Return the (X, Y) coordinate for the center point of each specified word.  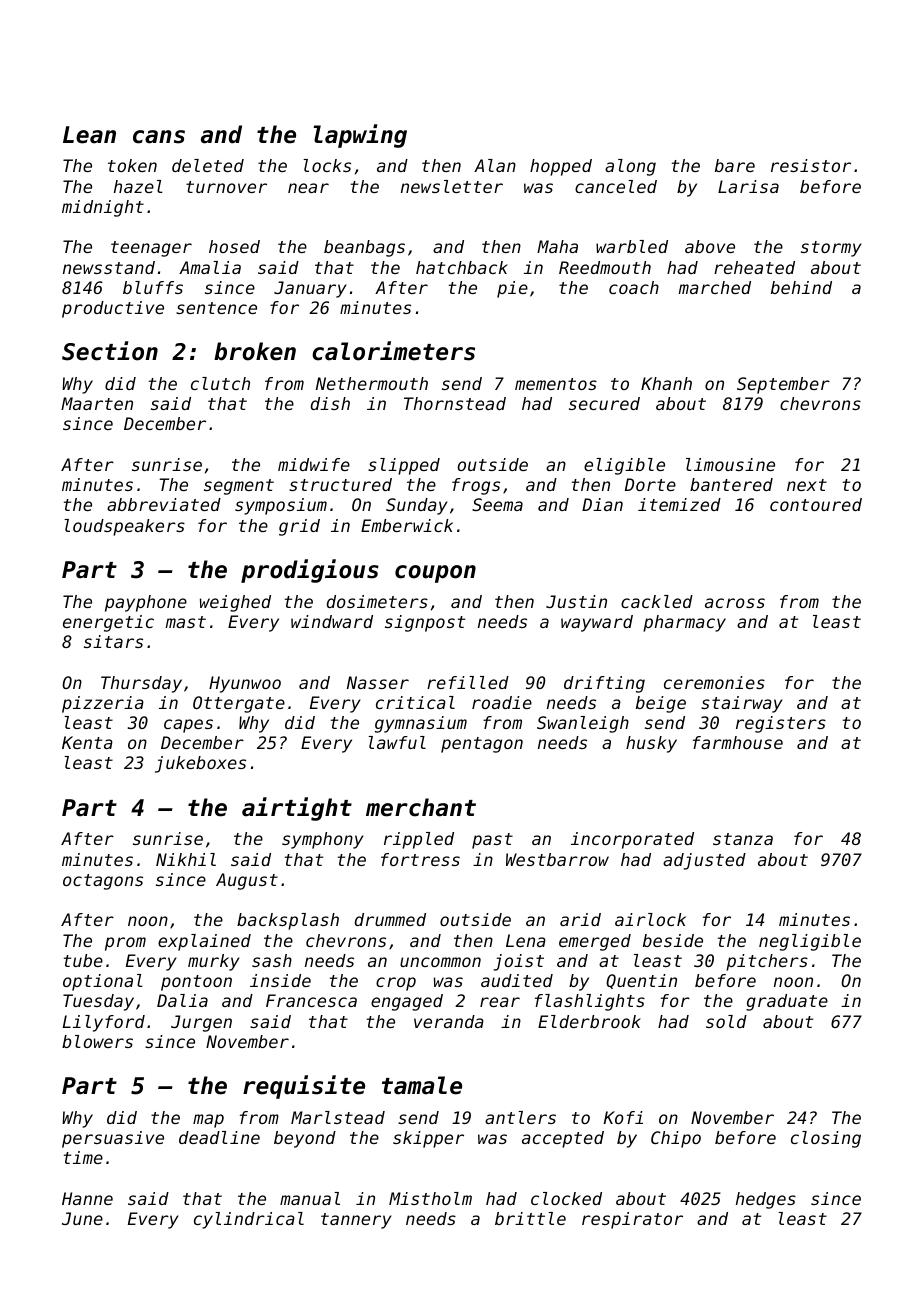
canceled (616, 186)
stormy (831, 249)
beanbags (364, 248)
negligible (810, 942)
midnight (103, 208)
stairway (741, 704)
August (247, 881)
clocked (566, 1198)
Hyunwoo (245, 684)
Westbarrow (557, 859)
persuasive (113, 1139)
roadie (502, 702)
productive (113, 309)
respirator (632, 1220)
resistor (811, 165)
